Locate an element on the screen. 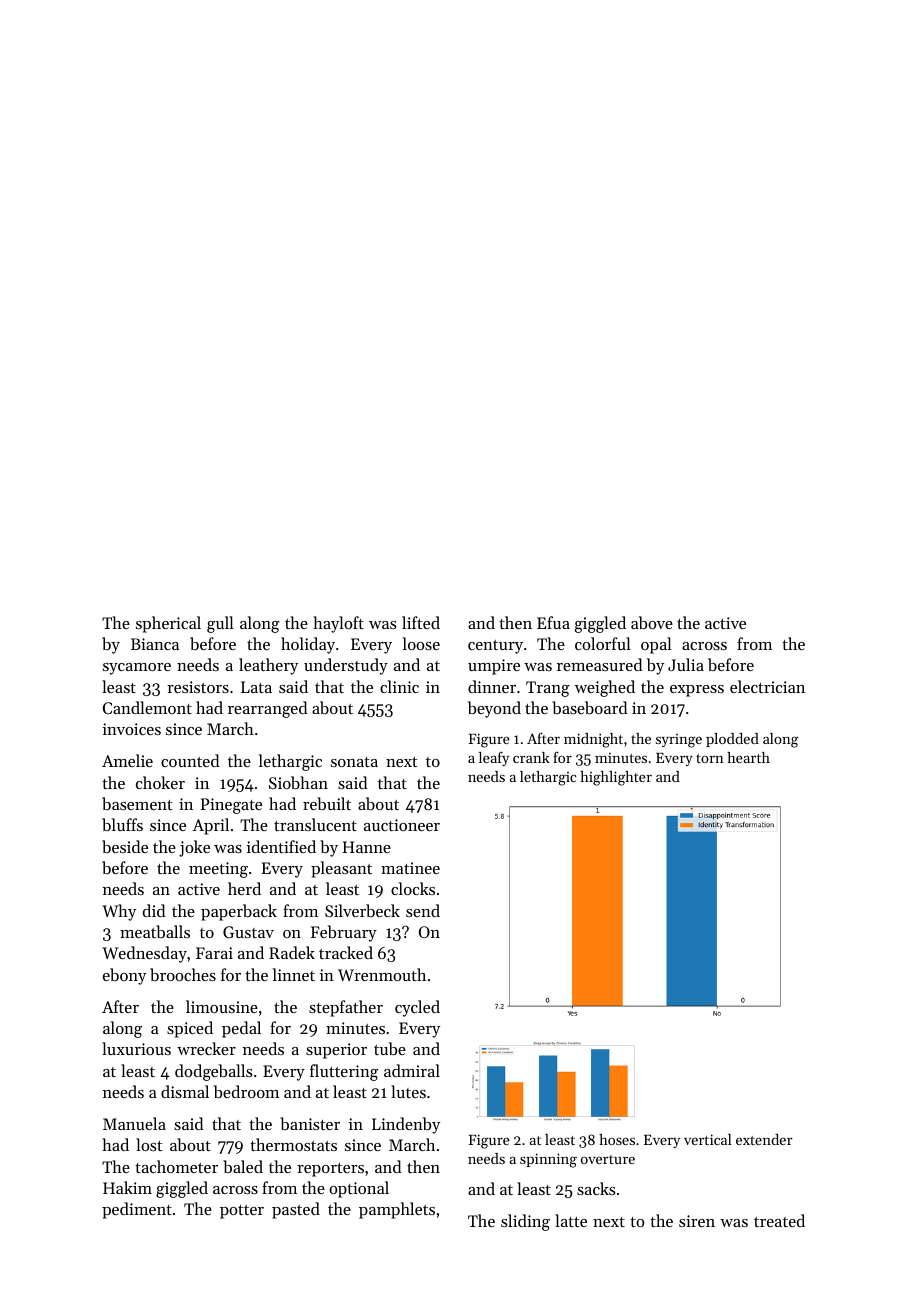 The height and width of the screenshot is (1316, 908). send is located at coordinates (423, 910).
